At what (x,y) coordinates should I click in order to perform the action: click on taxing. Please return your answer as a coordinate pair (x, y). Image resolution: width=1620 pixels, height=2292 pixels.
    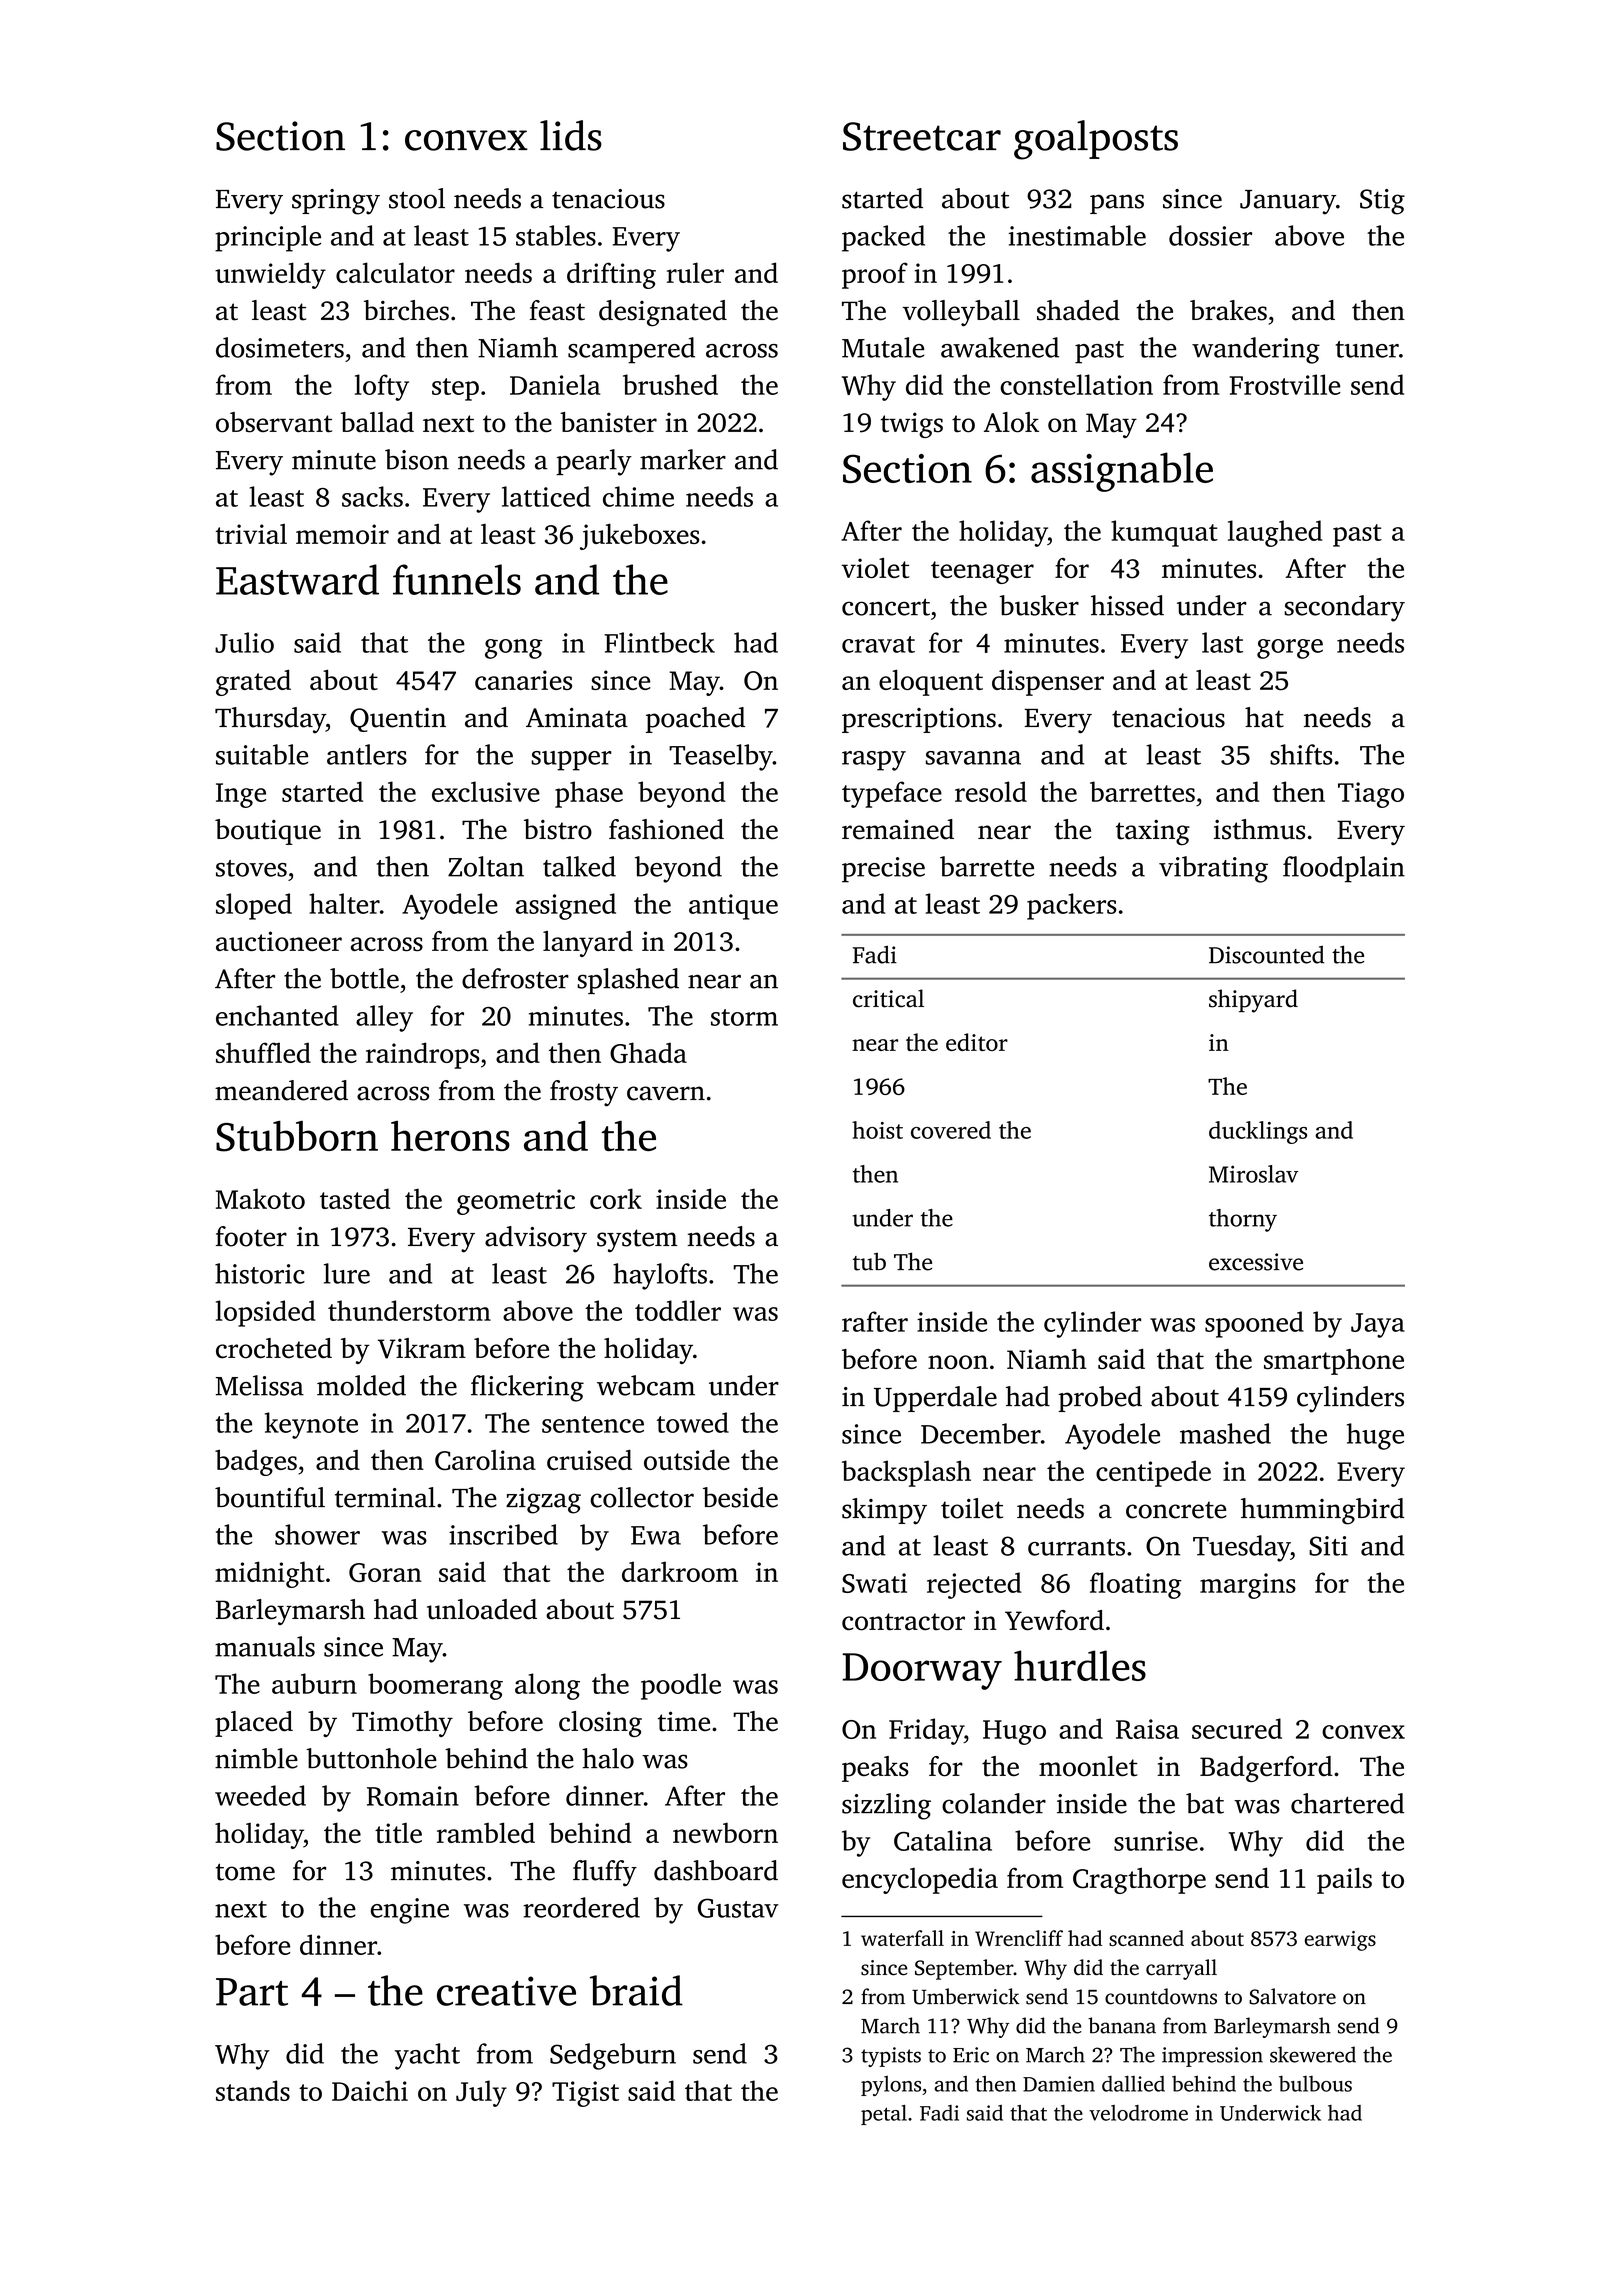
    Looking at the image, I should click on (1153, 832).
